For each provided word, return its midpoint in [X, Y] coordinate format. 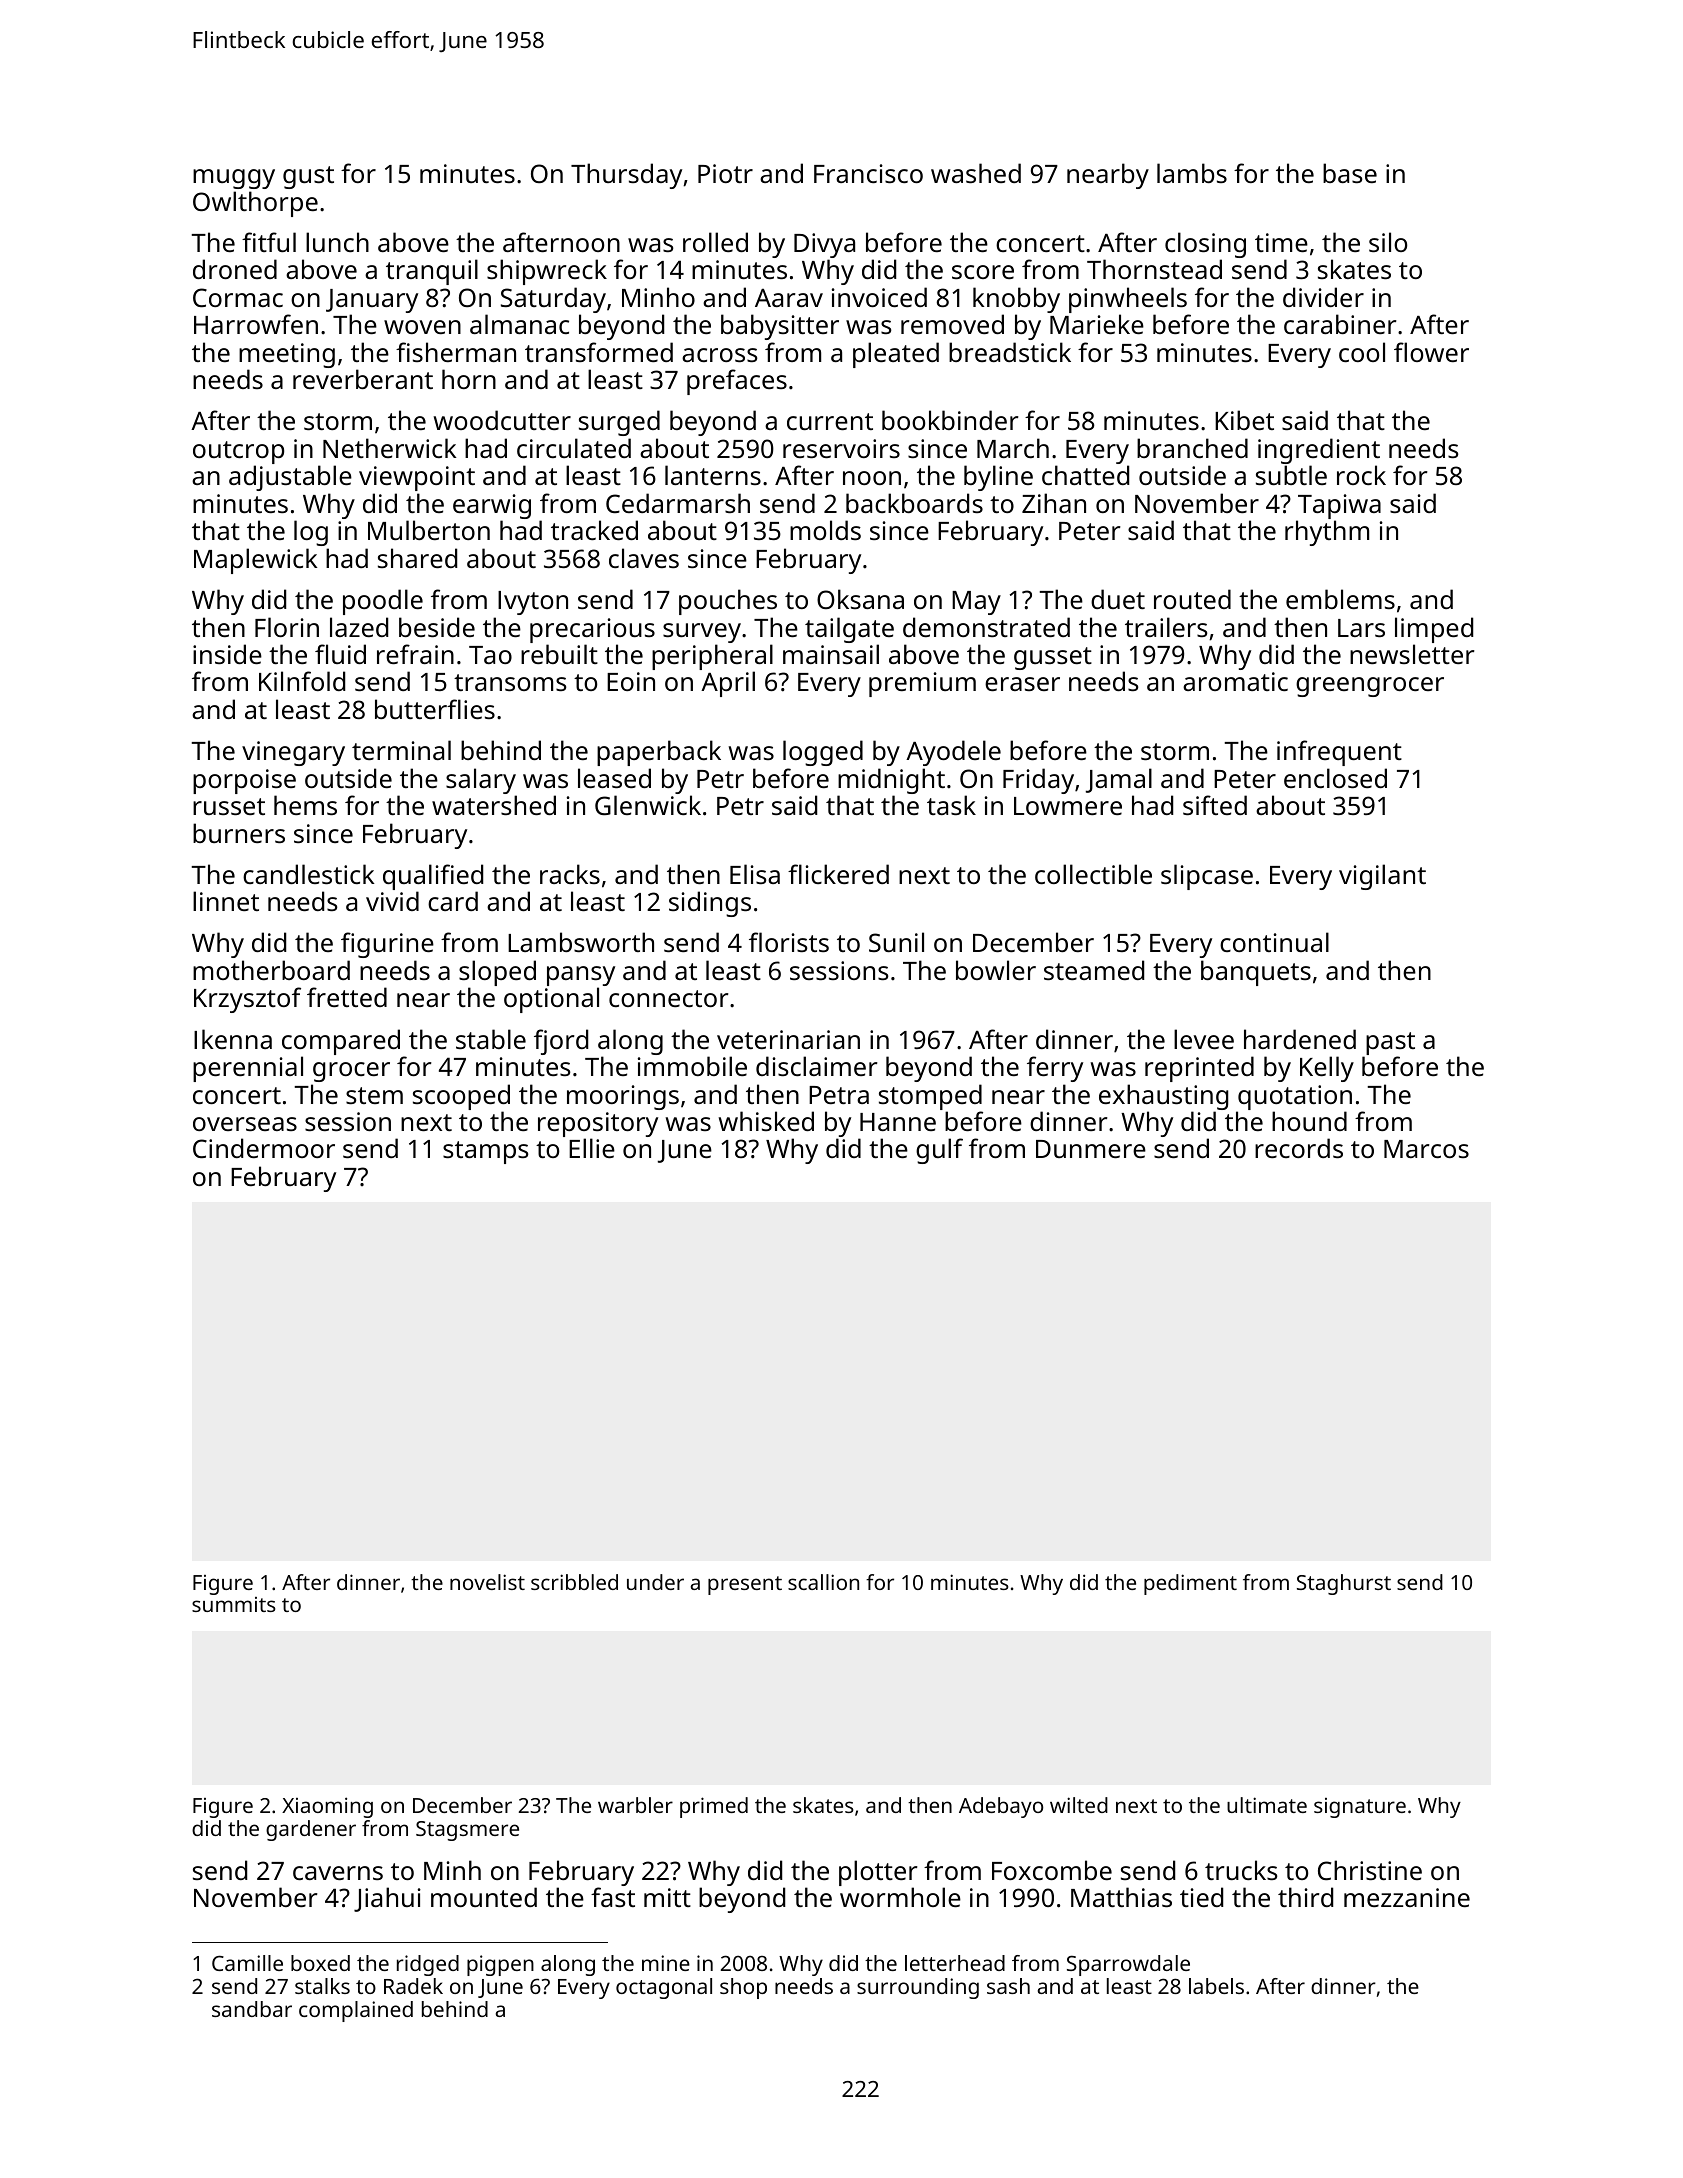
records [1299, 1148]
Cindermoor [264, 1148]
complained [356, 2011]
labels [1216, 1986]
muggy [234, 179]
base [1350, 173]
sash [1008, 1986]
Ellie [592, 1148]
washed [976, 173]
